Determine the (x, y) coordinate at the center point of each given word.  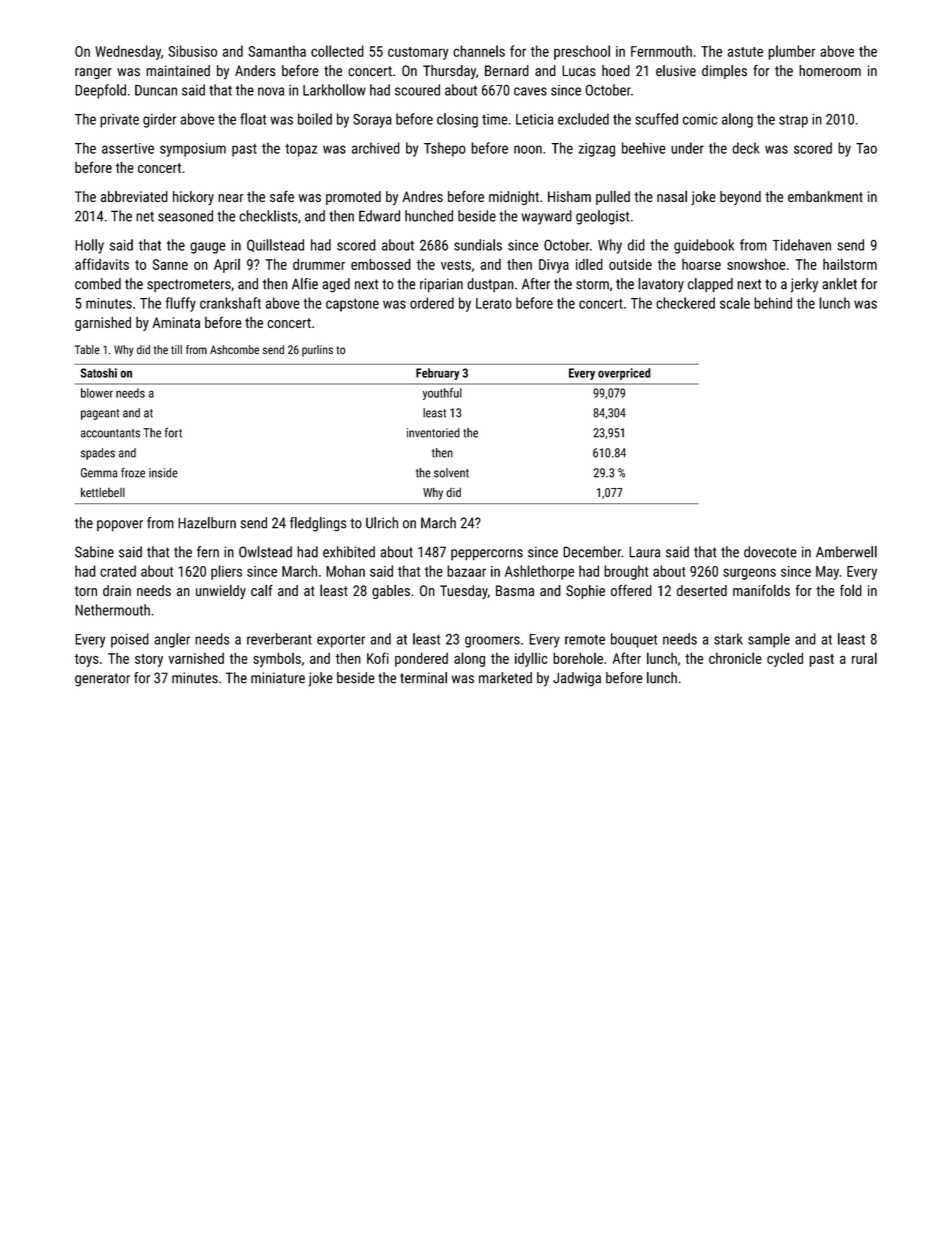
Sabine (94, 552)
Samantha (277, 51)
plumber (792, 52)
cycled (785, 659)
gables (391, 591)
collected (337, 51)
